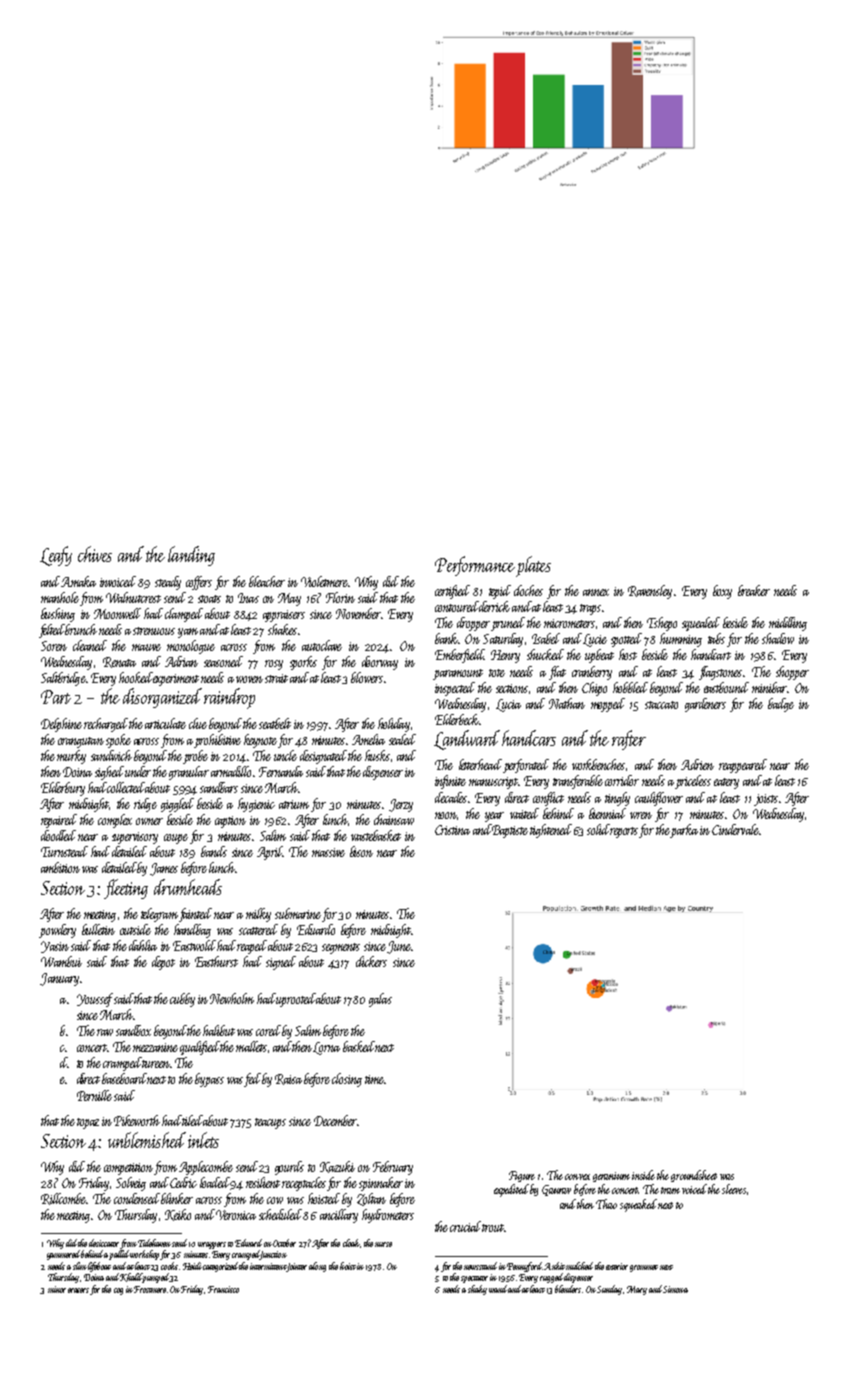 Image resolution: width=849 pixels, height=1400 pixels. I want to click on granular, so click(189, 773).
